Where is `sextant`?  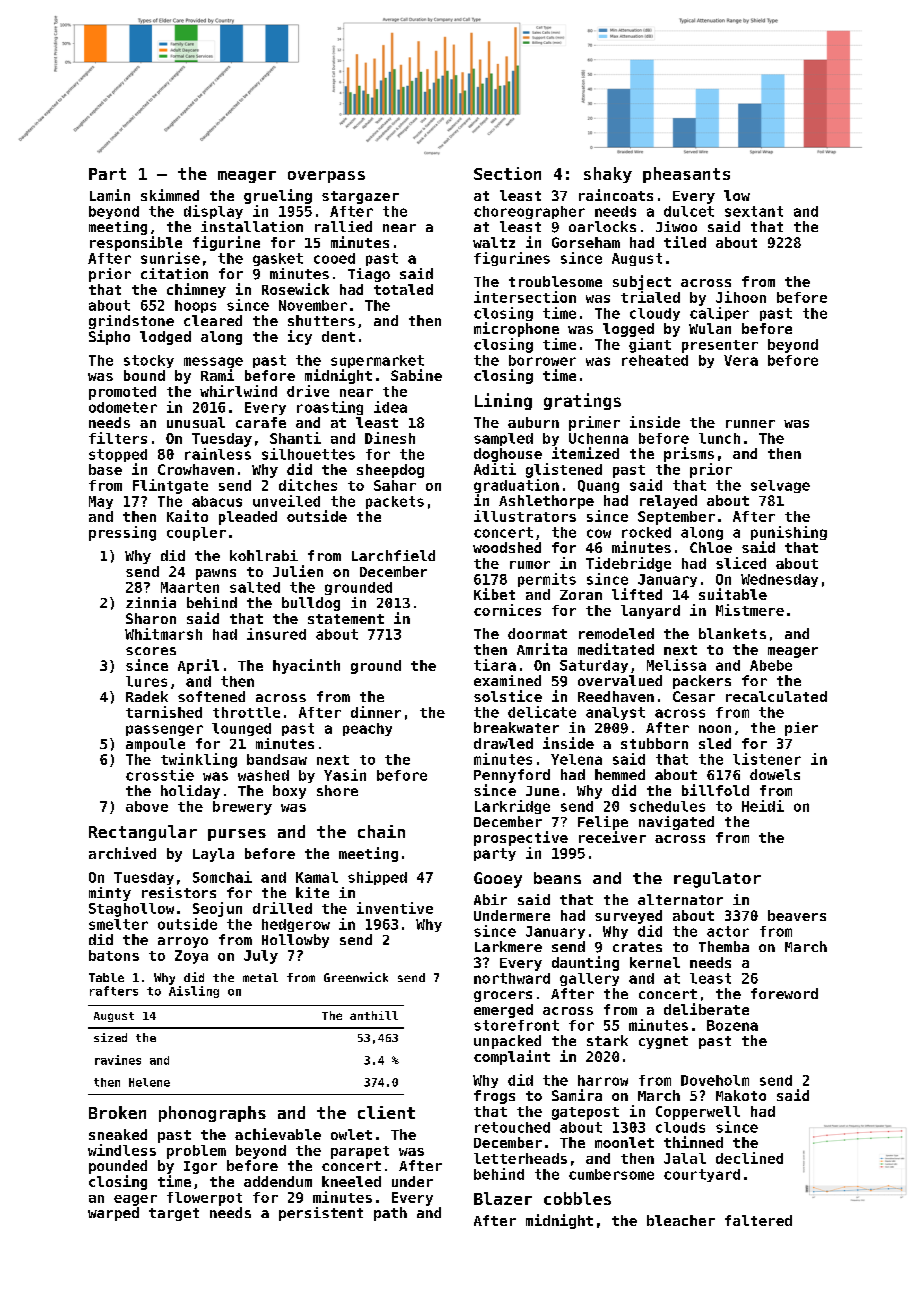 sextant is located at coordinates (754, 211).
